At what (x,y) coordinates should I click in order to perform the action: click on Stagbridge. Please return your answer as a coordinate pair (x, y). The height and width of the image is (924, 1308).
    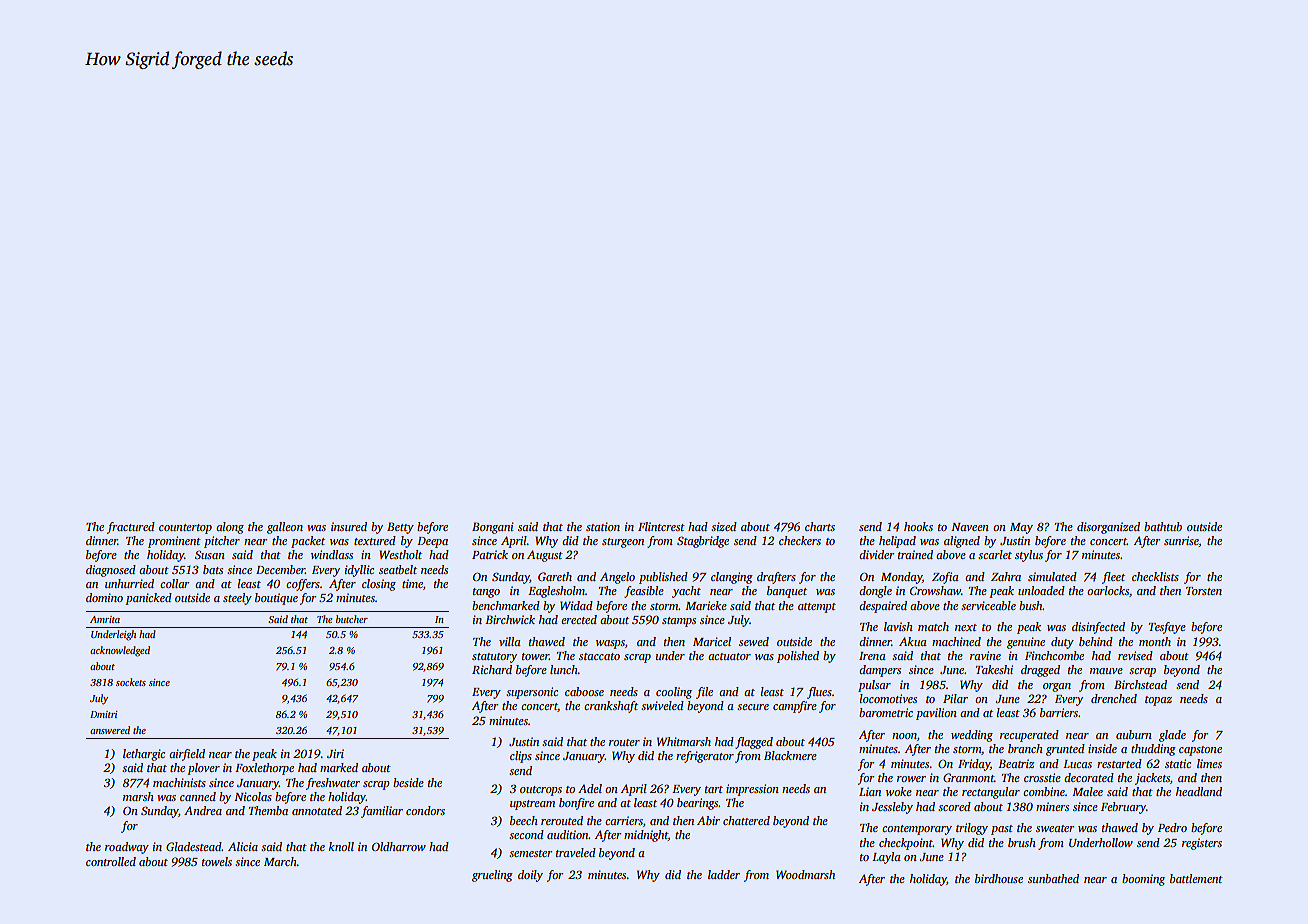
    Looking at the image, I should click on (703, 542).
